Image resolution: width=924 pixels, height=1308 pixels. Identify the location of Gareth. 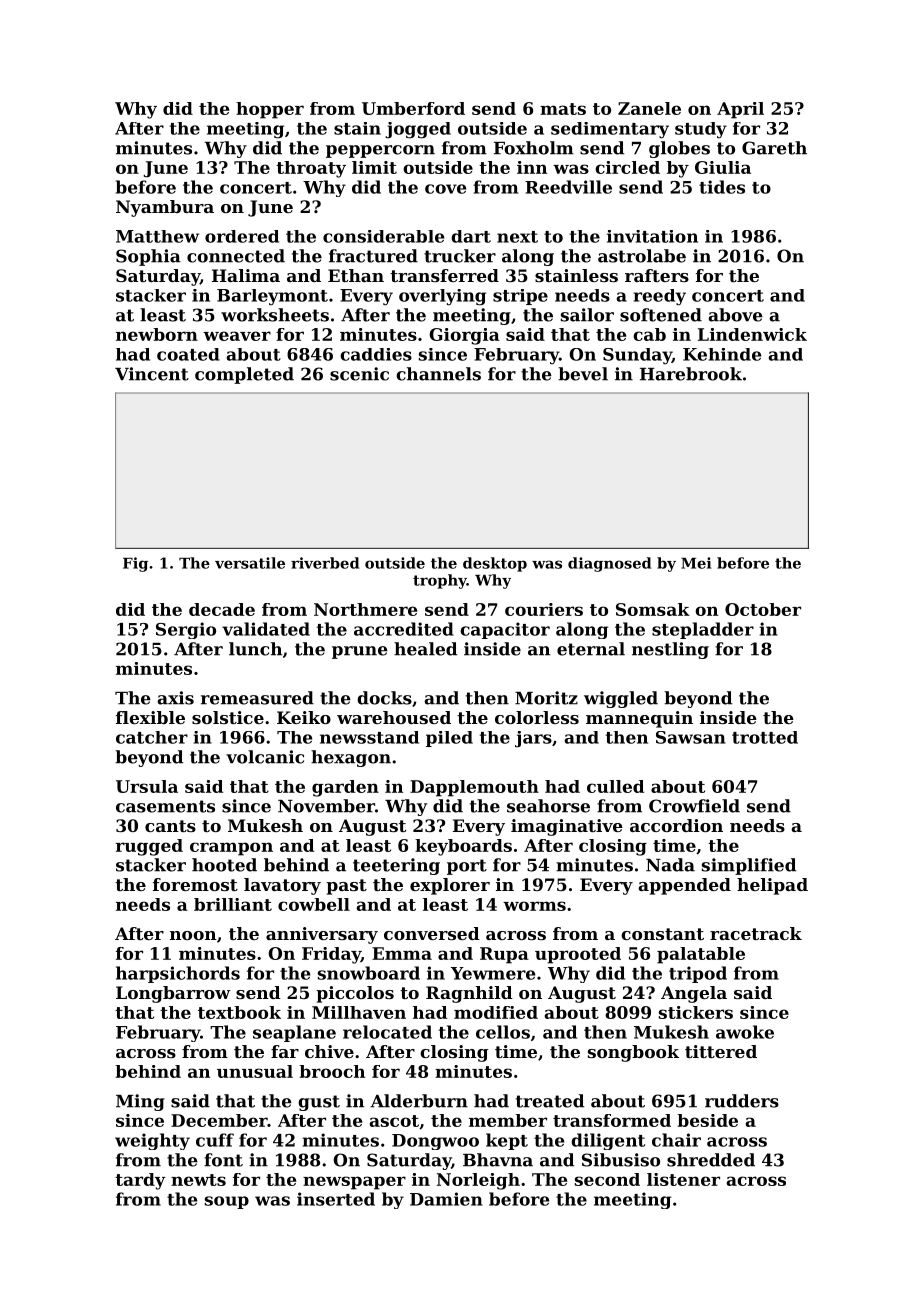
(774, 148).
